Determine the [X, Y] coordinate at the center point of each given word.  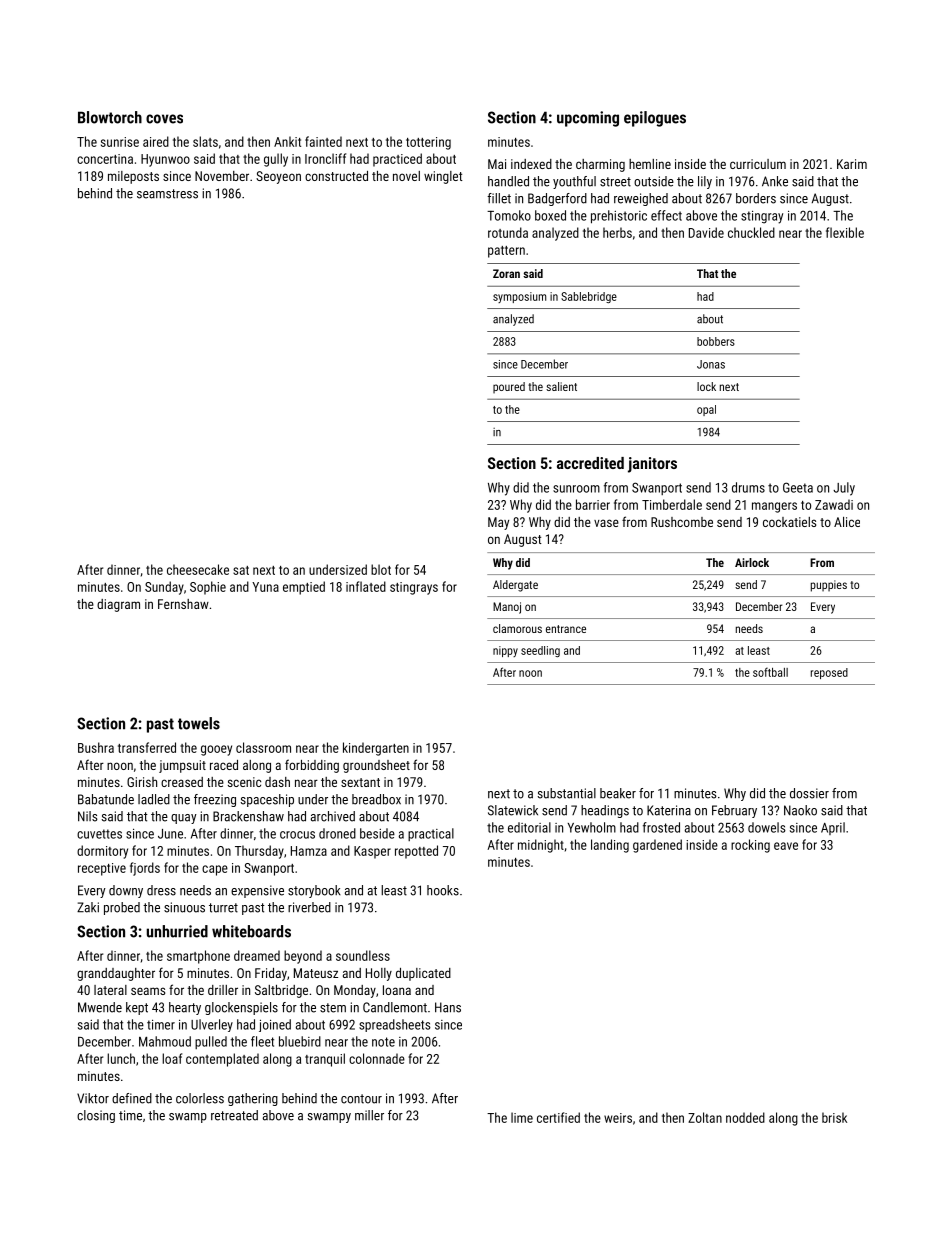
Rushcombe [682, 522]
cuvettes [99, 834]
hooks [443, 890]
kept [137, 1008]
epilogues [655, 119]
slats [205, 141]
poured [509, 387]
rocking [750, 846]
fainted [323, 141]
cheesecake [198, 569]
